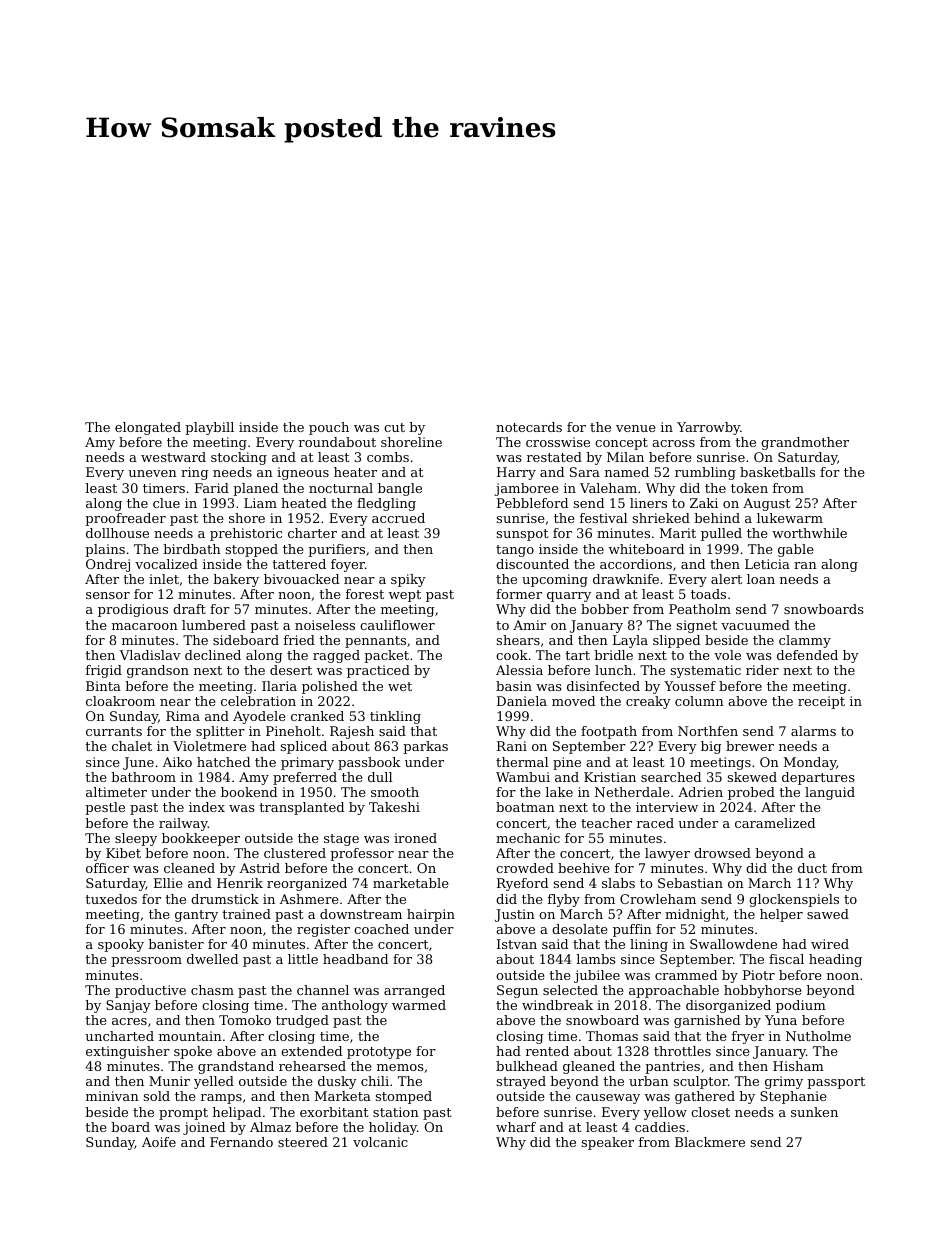 This screenshot has height=1233, width=952. I want to click on sunspot, so click(523, 535).
